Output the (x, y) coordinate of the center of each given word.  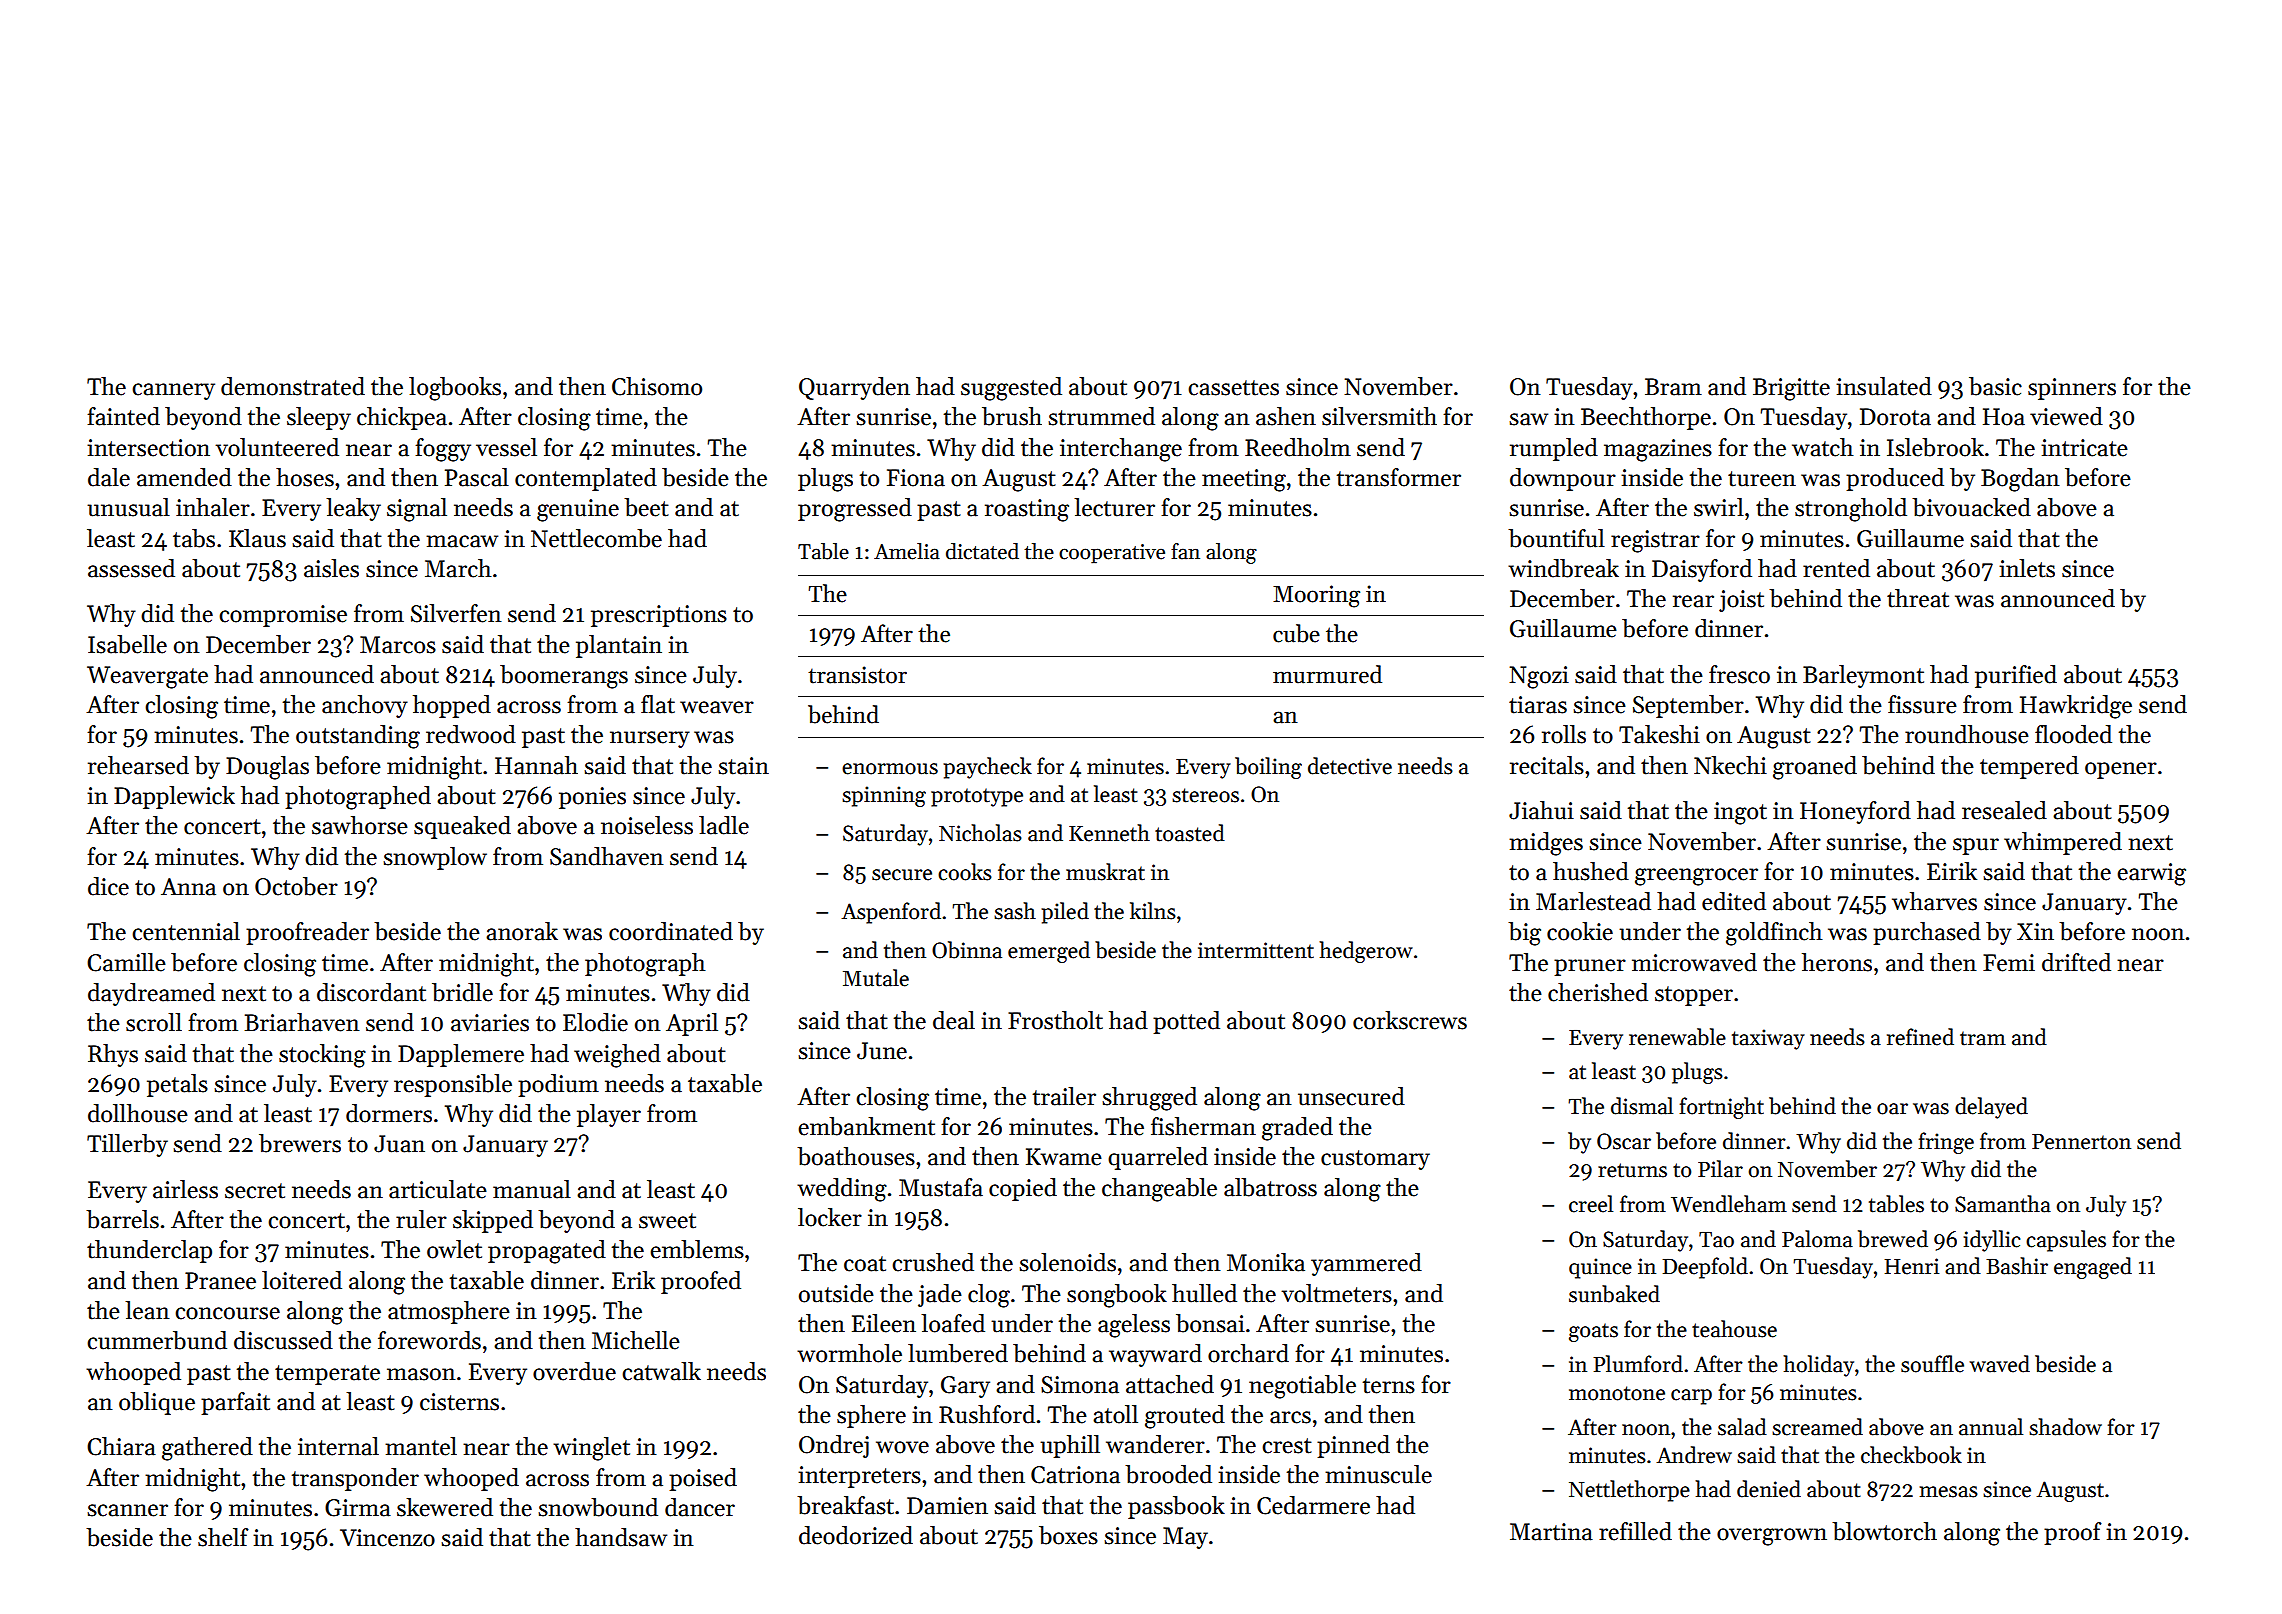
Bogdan (2020, 480)
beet (646, 507)
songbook (1117, 1296)
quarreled (1158, 1158)
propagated (547, 1252)
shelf (223, 1537)
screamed (1817, 1427)
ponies (592, 798)
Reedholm (1298, 447)
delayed (1991, 1108)
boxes (1068, 1535)
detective (1350, 766)
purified (2016, 676)
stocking (322, 1056)
